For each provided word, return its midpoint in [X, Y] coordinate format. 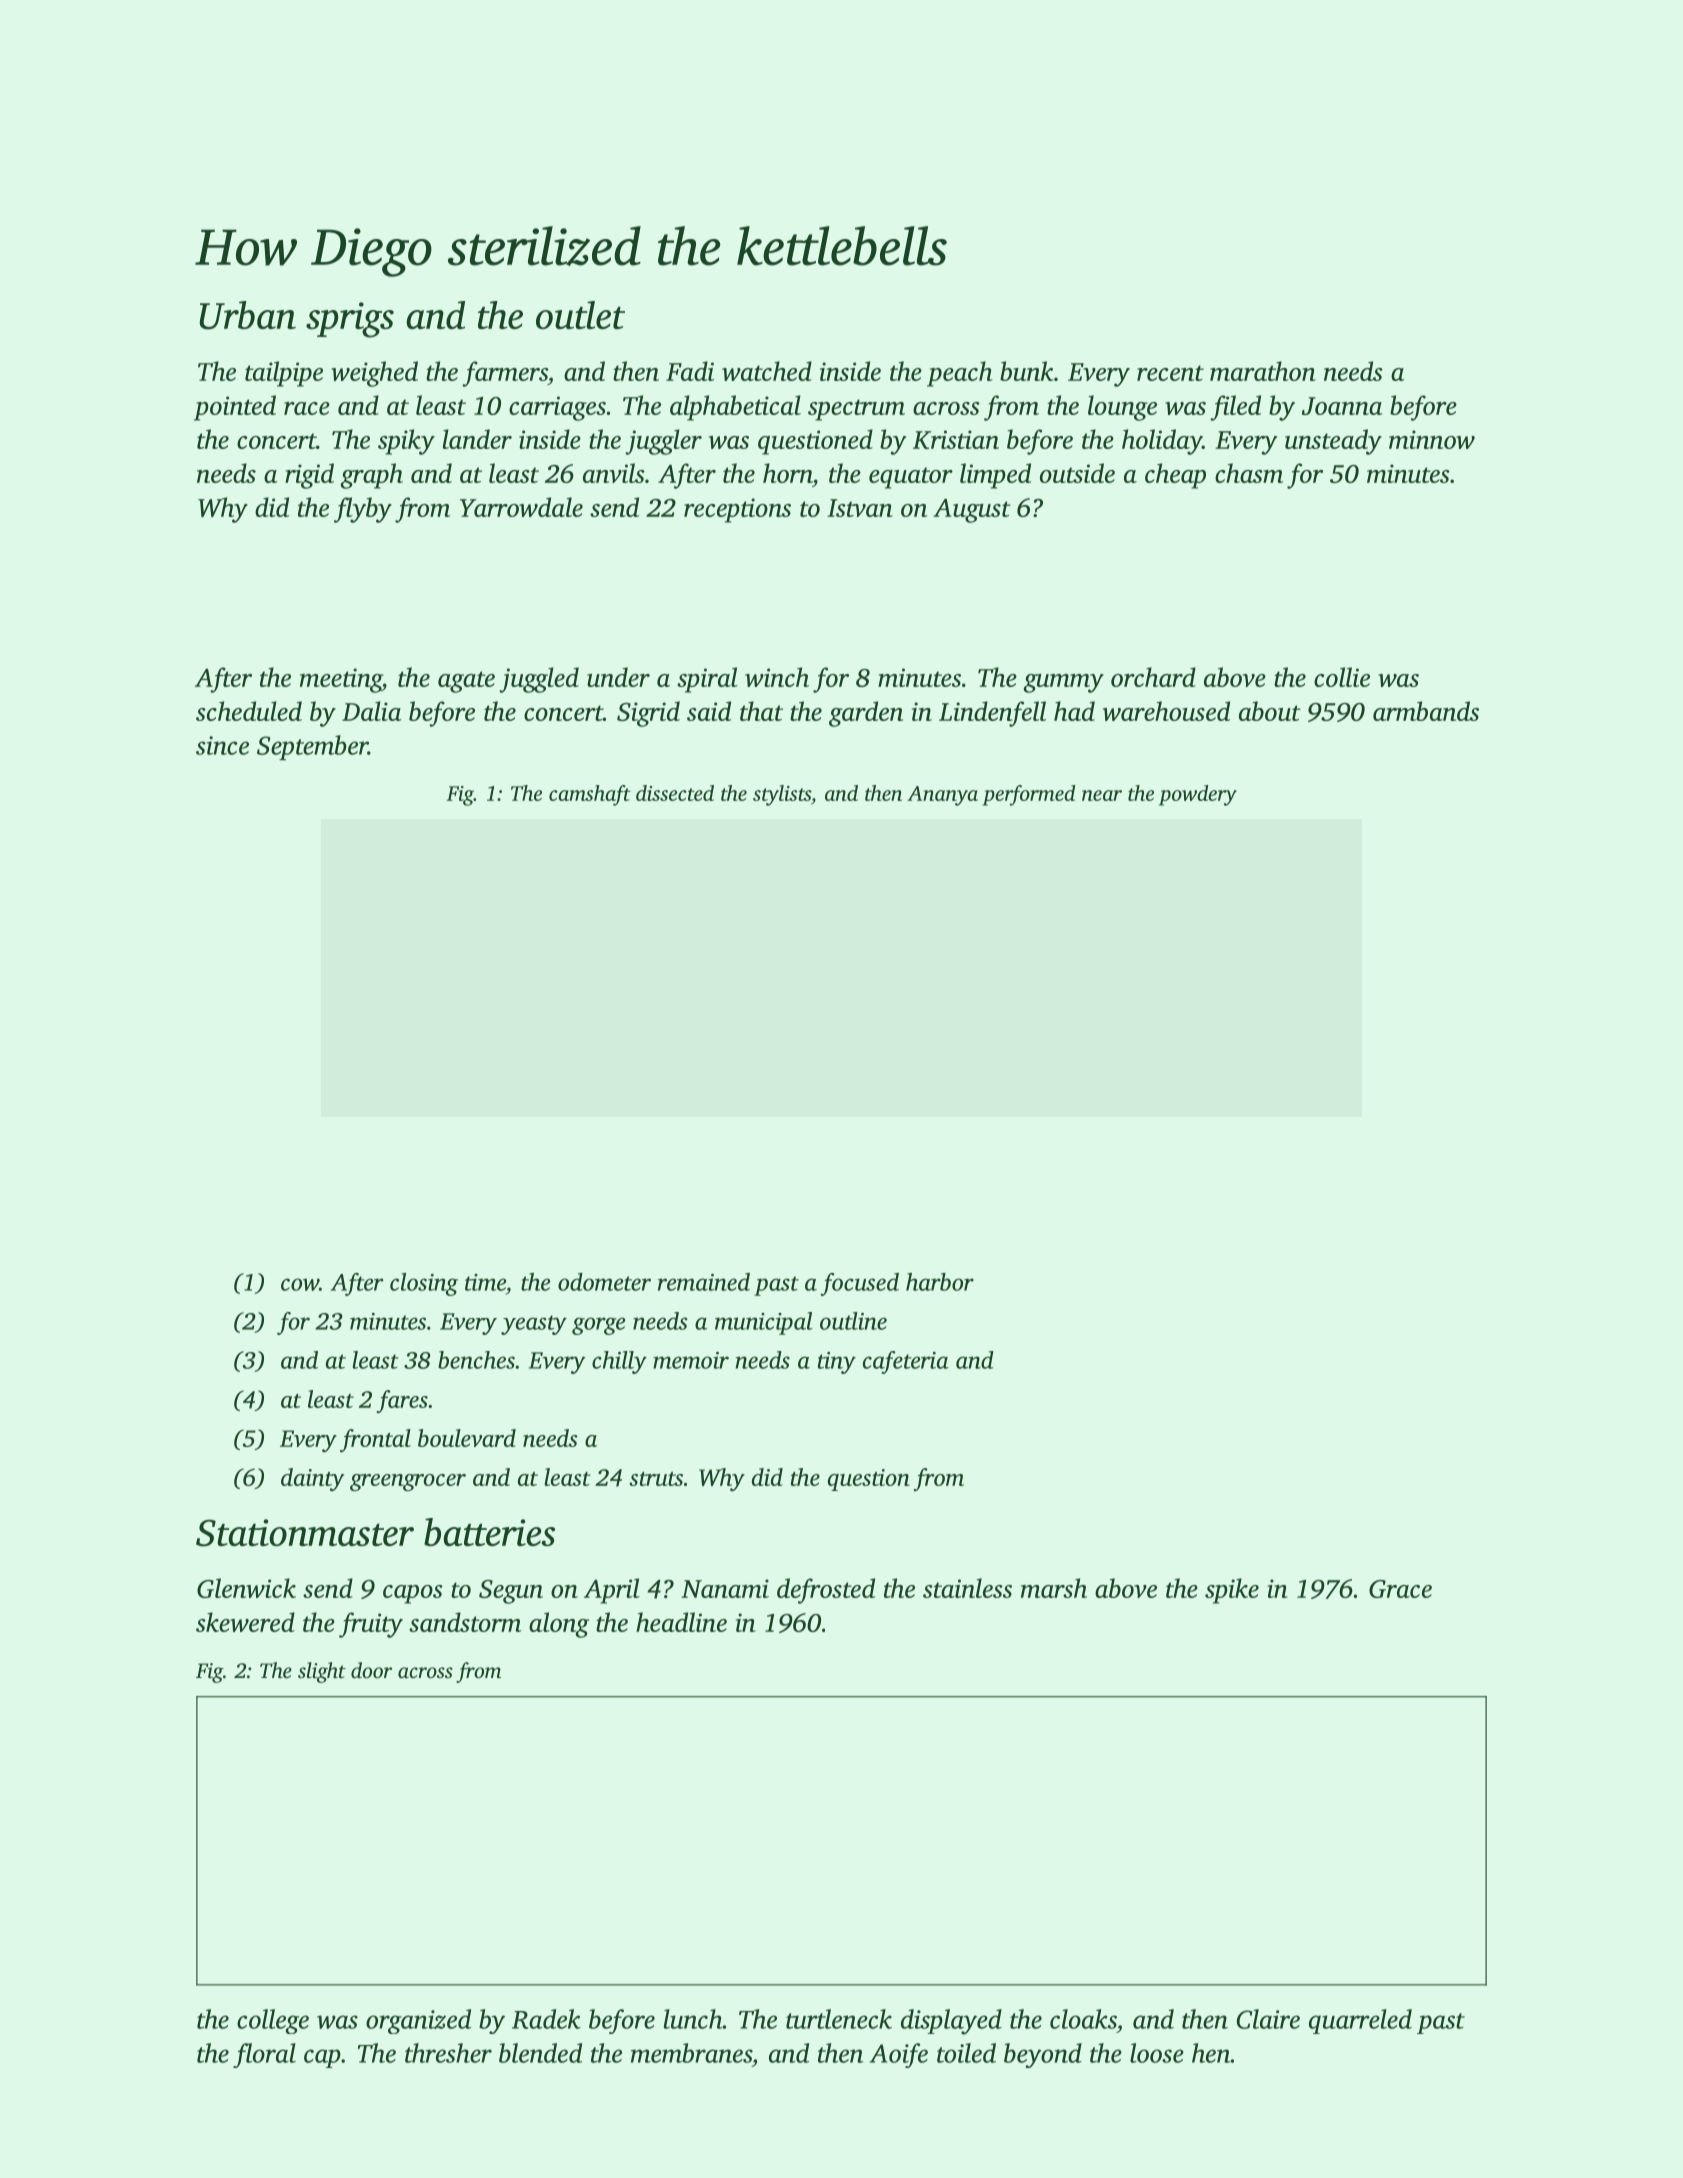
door [371, 1670]
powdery [1198, 795]
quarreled [1360, 2021]
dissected [675, 793]
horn [787, 473]
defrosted [826, 1591]
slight [322, 1672]
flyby [363, 510]
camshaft [590, 795]
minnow [1432, 439]
